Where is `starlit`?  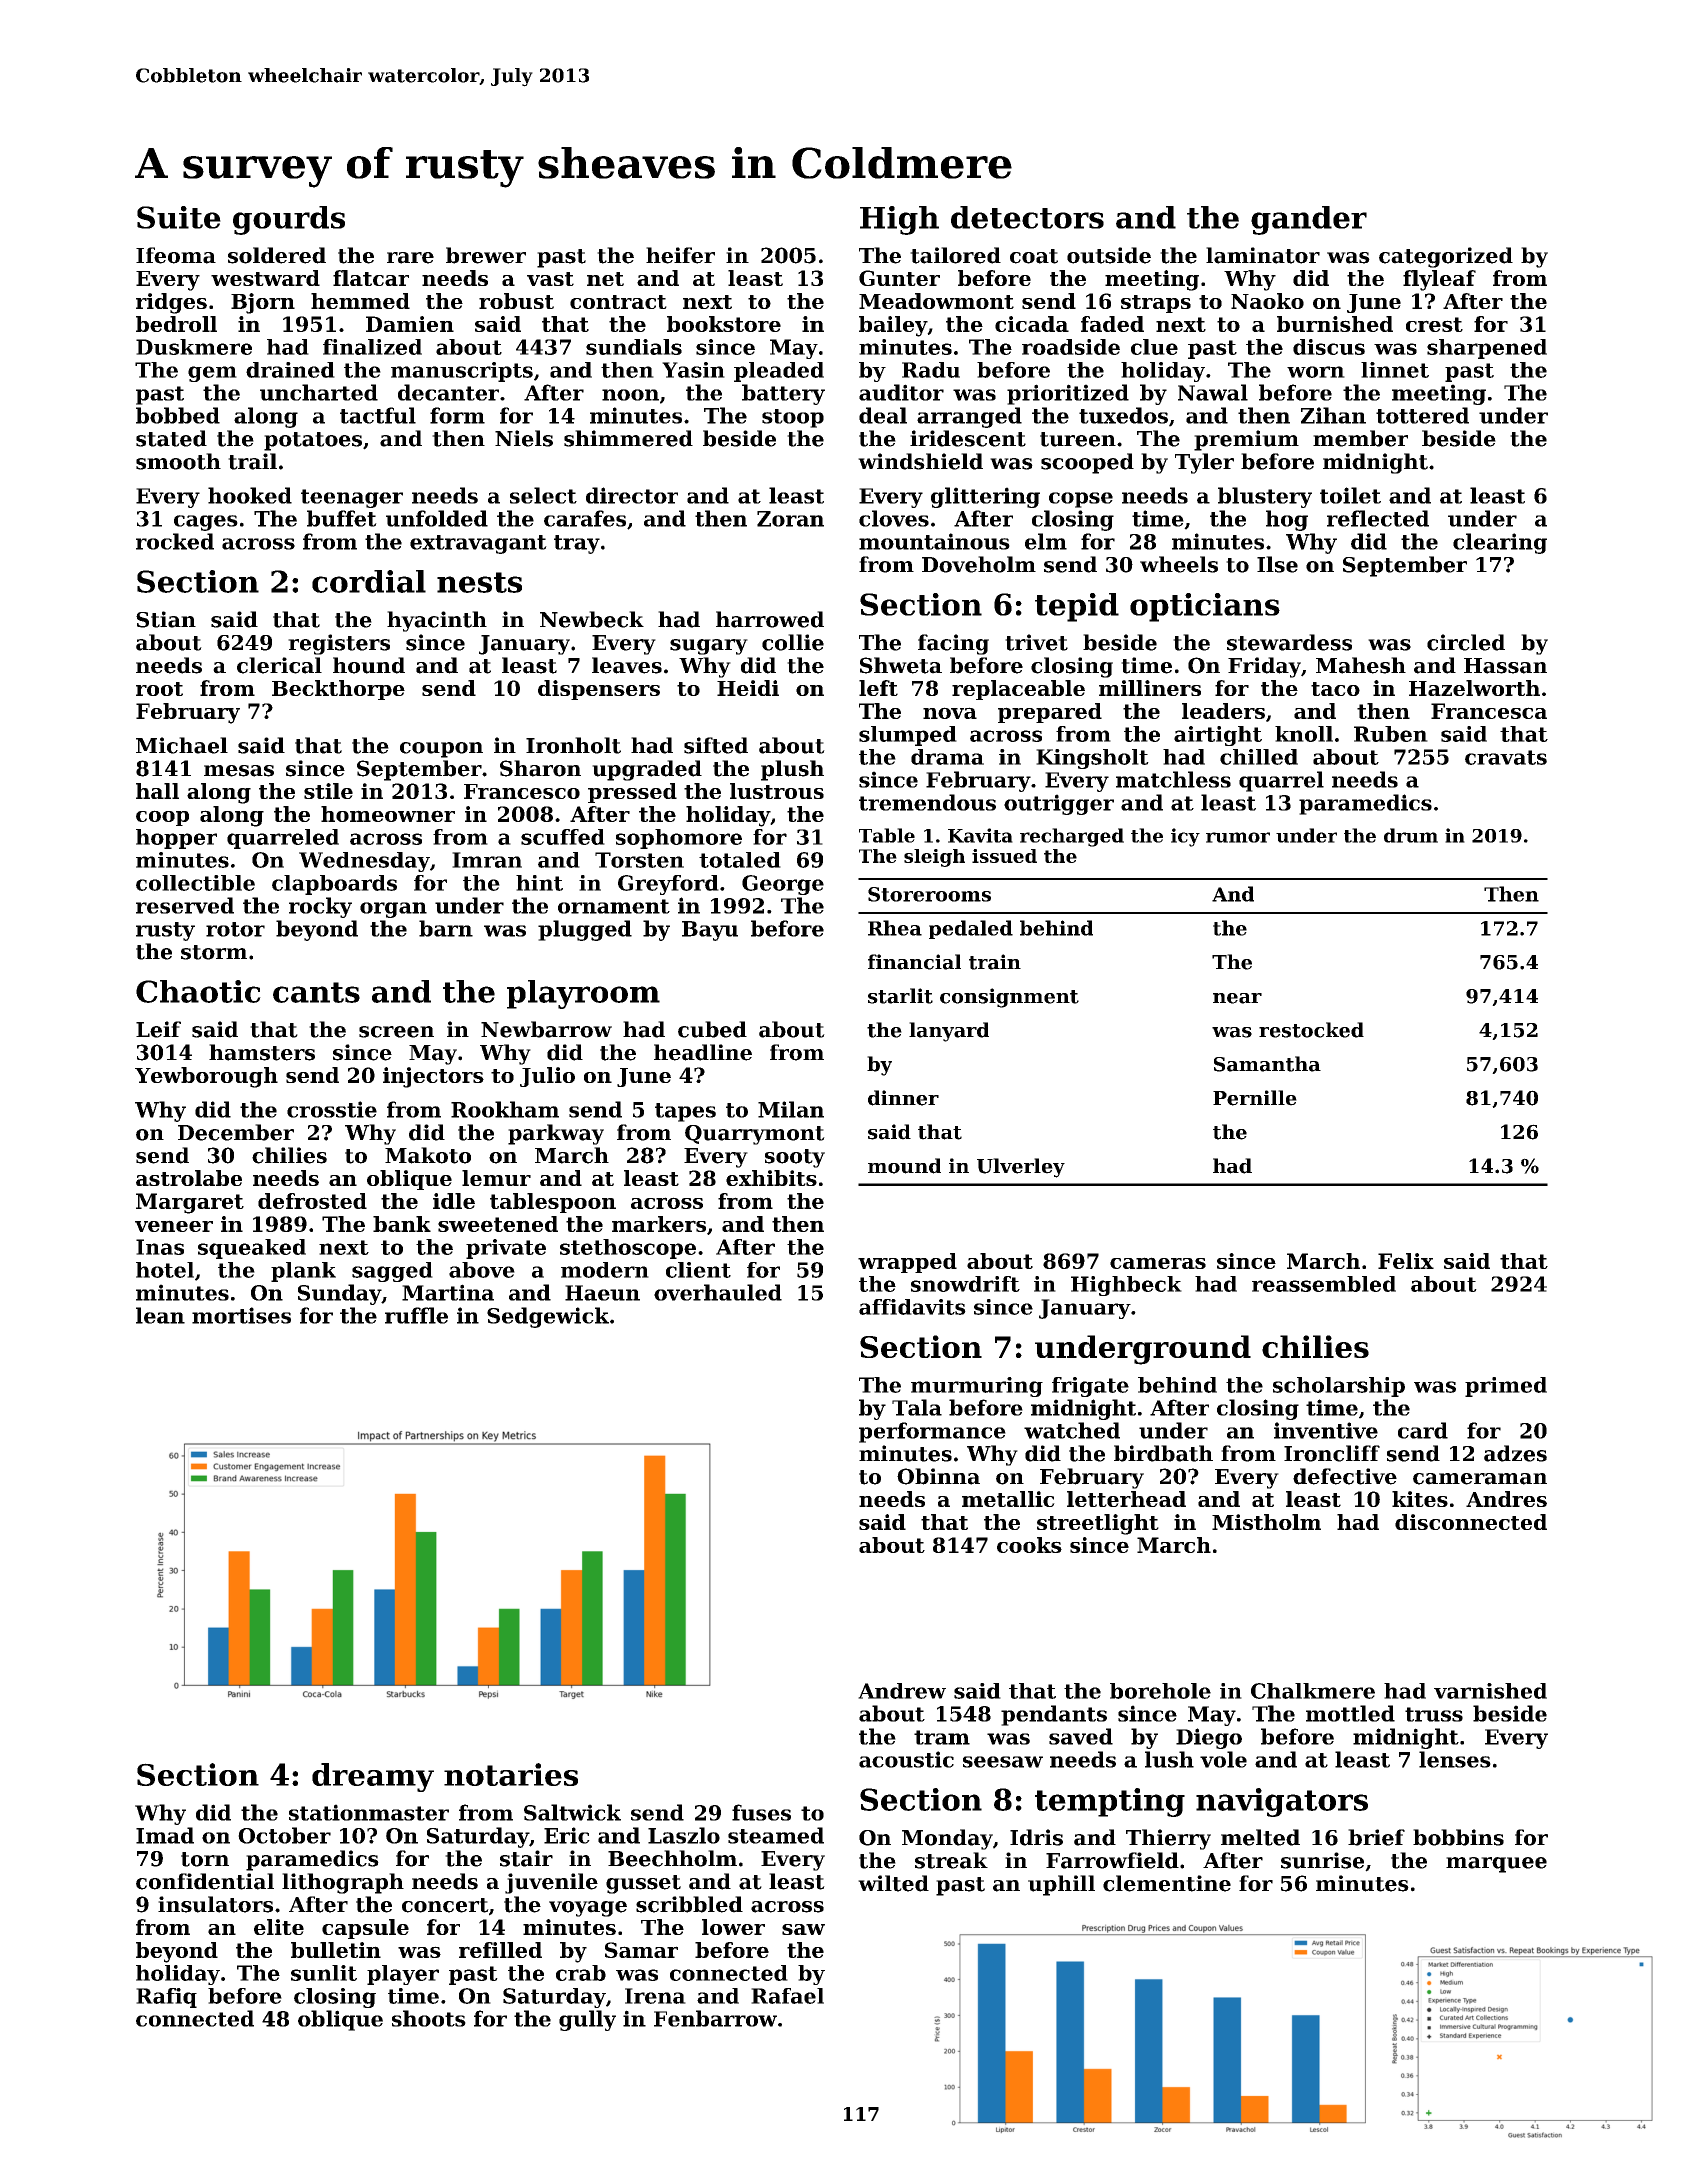
starlit is located at coordinates (900, 996).
